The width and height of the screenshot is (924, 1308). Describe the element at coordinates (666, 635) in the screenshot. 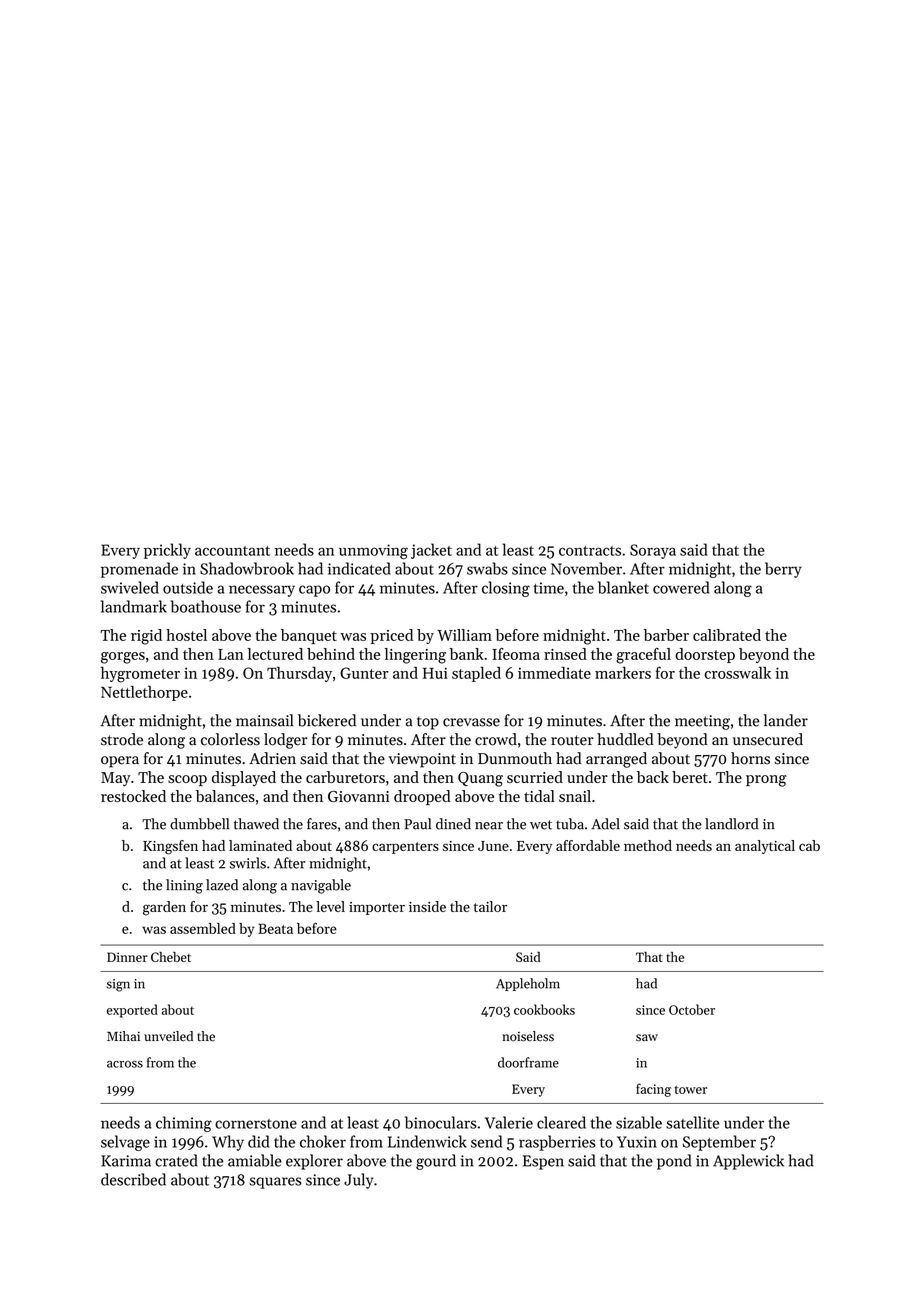

I see `barber` at that location.
